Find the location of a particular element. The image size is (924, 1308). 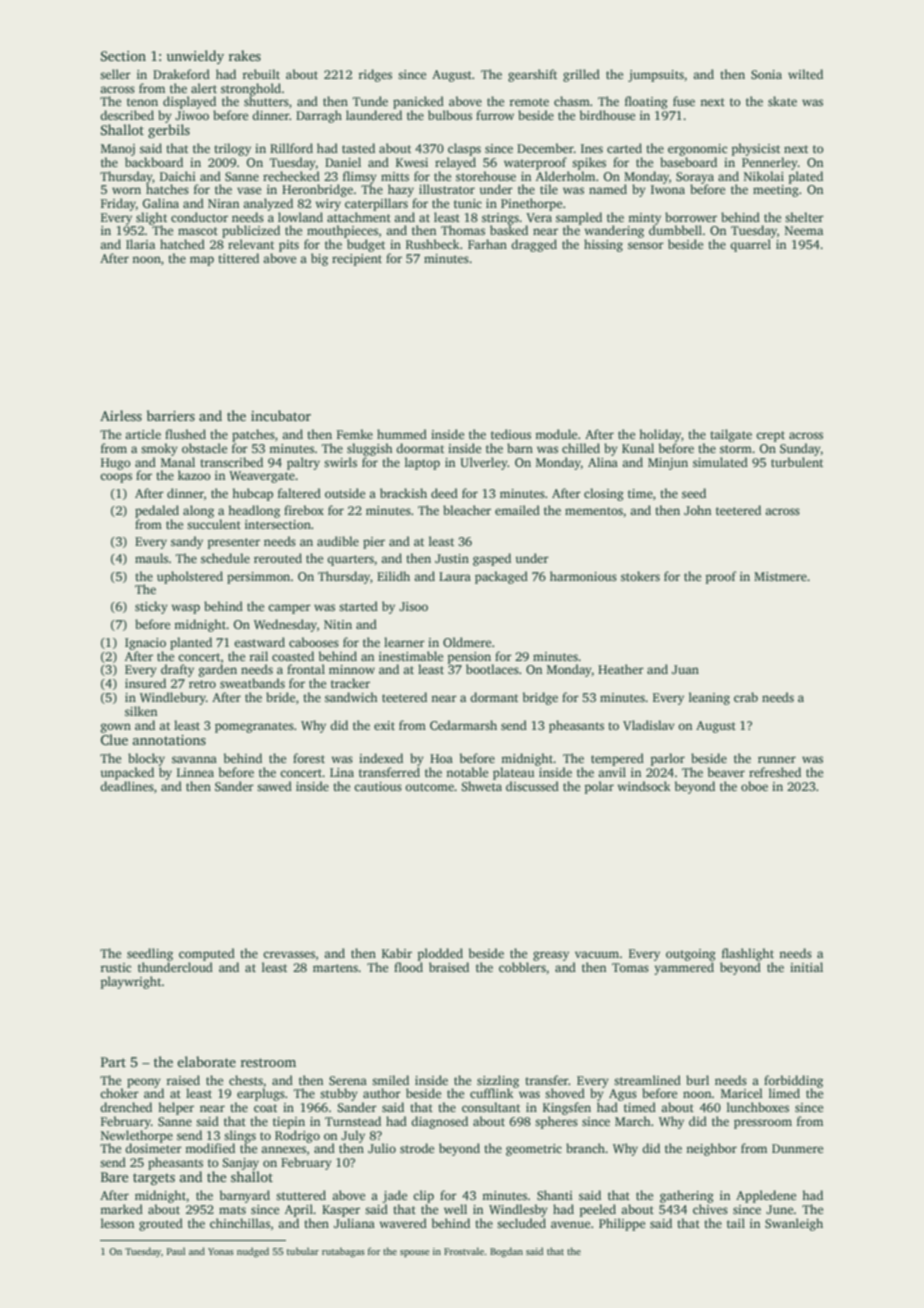

Dunmere is located at coordinates (797, 1148).
